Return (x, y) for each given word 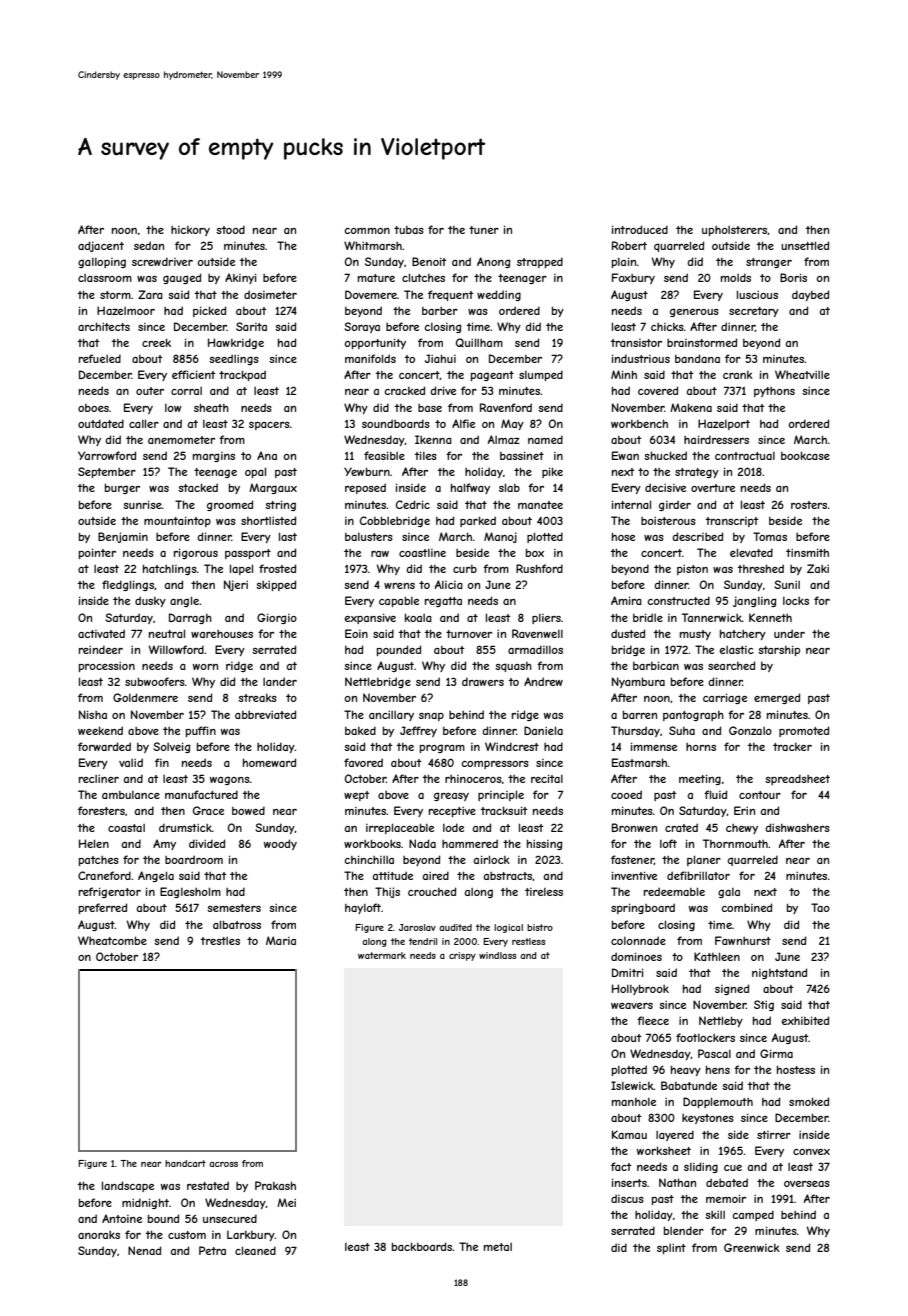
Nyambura (638, 682)
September (107, 472)
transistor (636, 343)
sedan (149, 245)
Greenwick (752, 1247)
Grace (208, 810)
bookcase (805, 455)
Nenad (144, 1250)
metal (498, 1247)
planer (704, 860)
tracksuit (504, 810)
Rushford (539, 568)
